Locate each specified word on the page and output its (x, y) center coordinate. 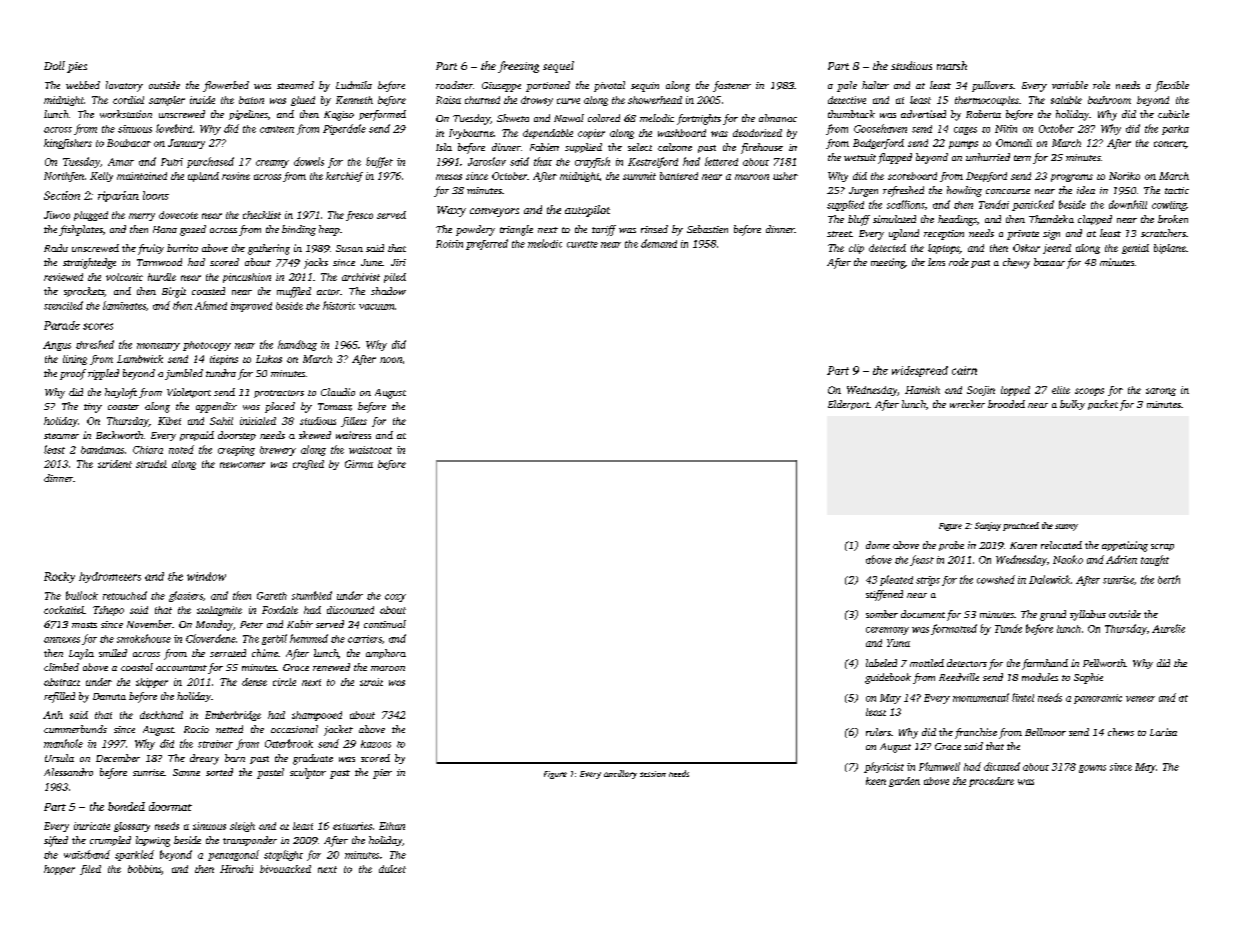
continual (385, 624)
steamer (61, 436)
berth (1169, 579)
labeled (881, 663)
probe (951, 546)
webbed (83, 85)
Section (62, 195)
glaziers (186, 596)
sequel (558, 67)
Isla (444, 147)
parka (1175, 130)
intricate (92, 826)
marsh (952, 65)
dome (878, 545)
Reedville (959, 677)
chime (265, 653)
